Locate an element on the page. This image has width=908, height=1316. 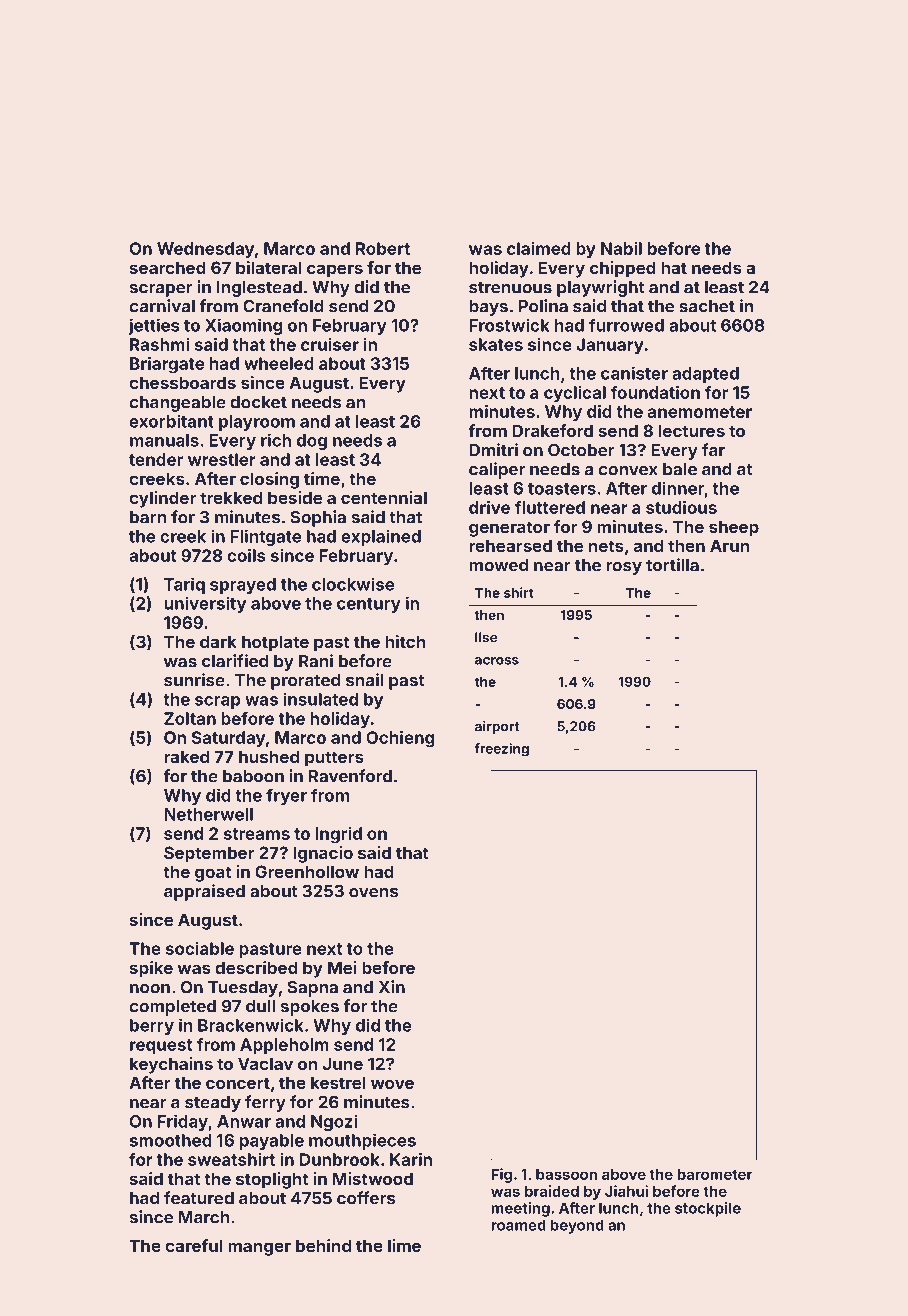
tortilla is located at coordinates (672, 565).
